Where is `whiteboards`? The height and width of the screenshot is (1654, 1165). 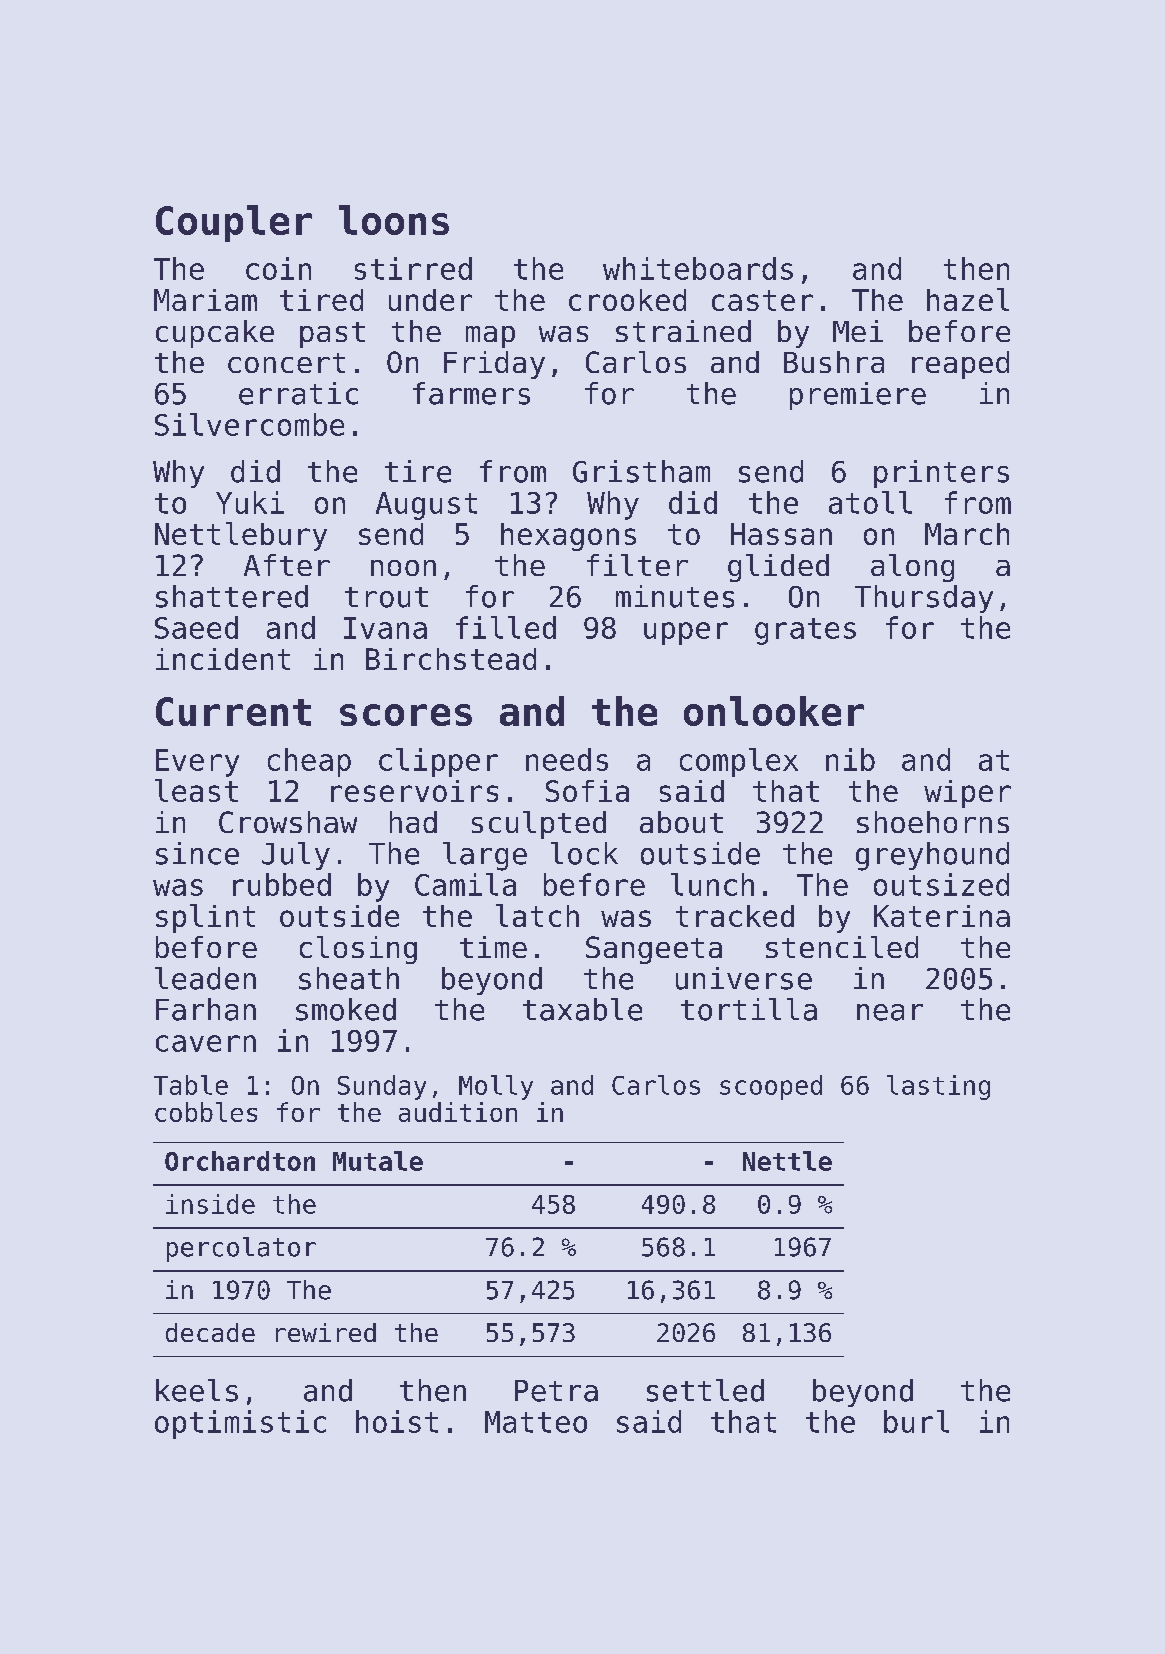 whiteboards is located at coordinates (698, 268).
